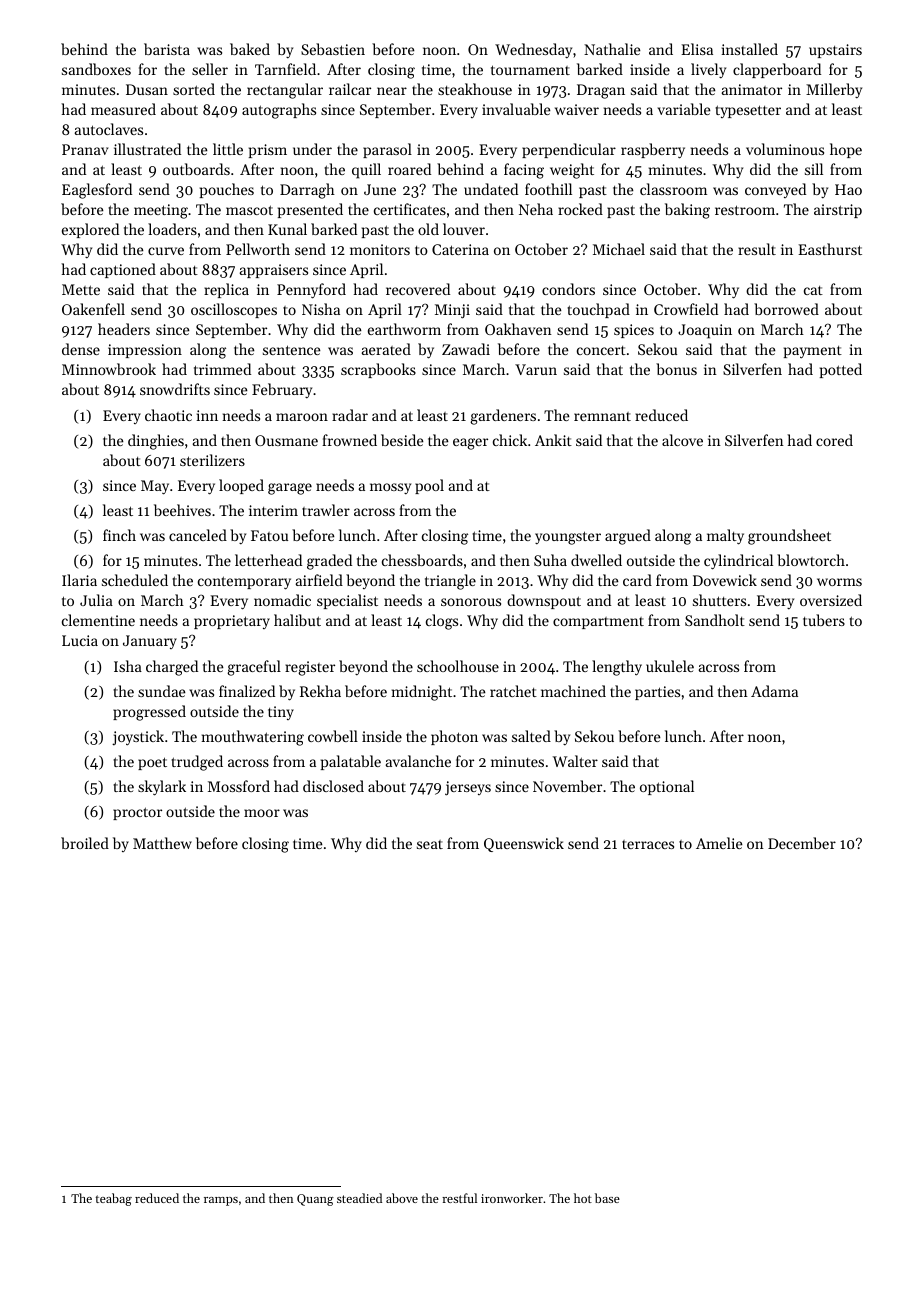 The width and height of the screenshot is (924, 1308). Describe the element at coordinates (167, 49) in the screenshot. I see `barista` at that location.
